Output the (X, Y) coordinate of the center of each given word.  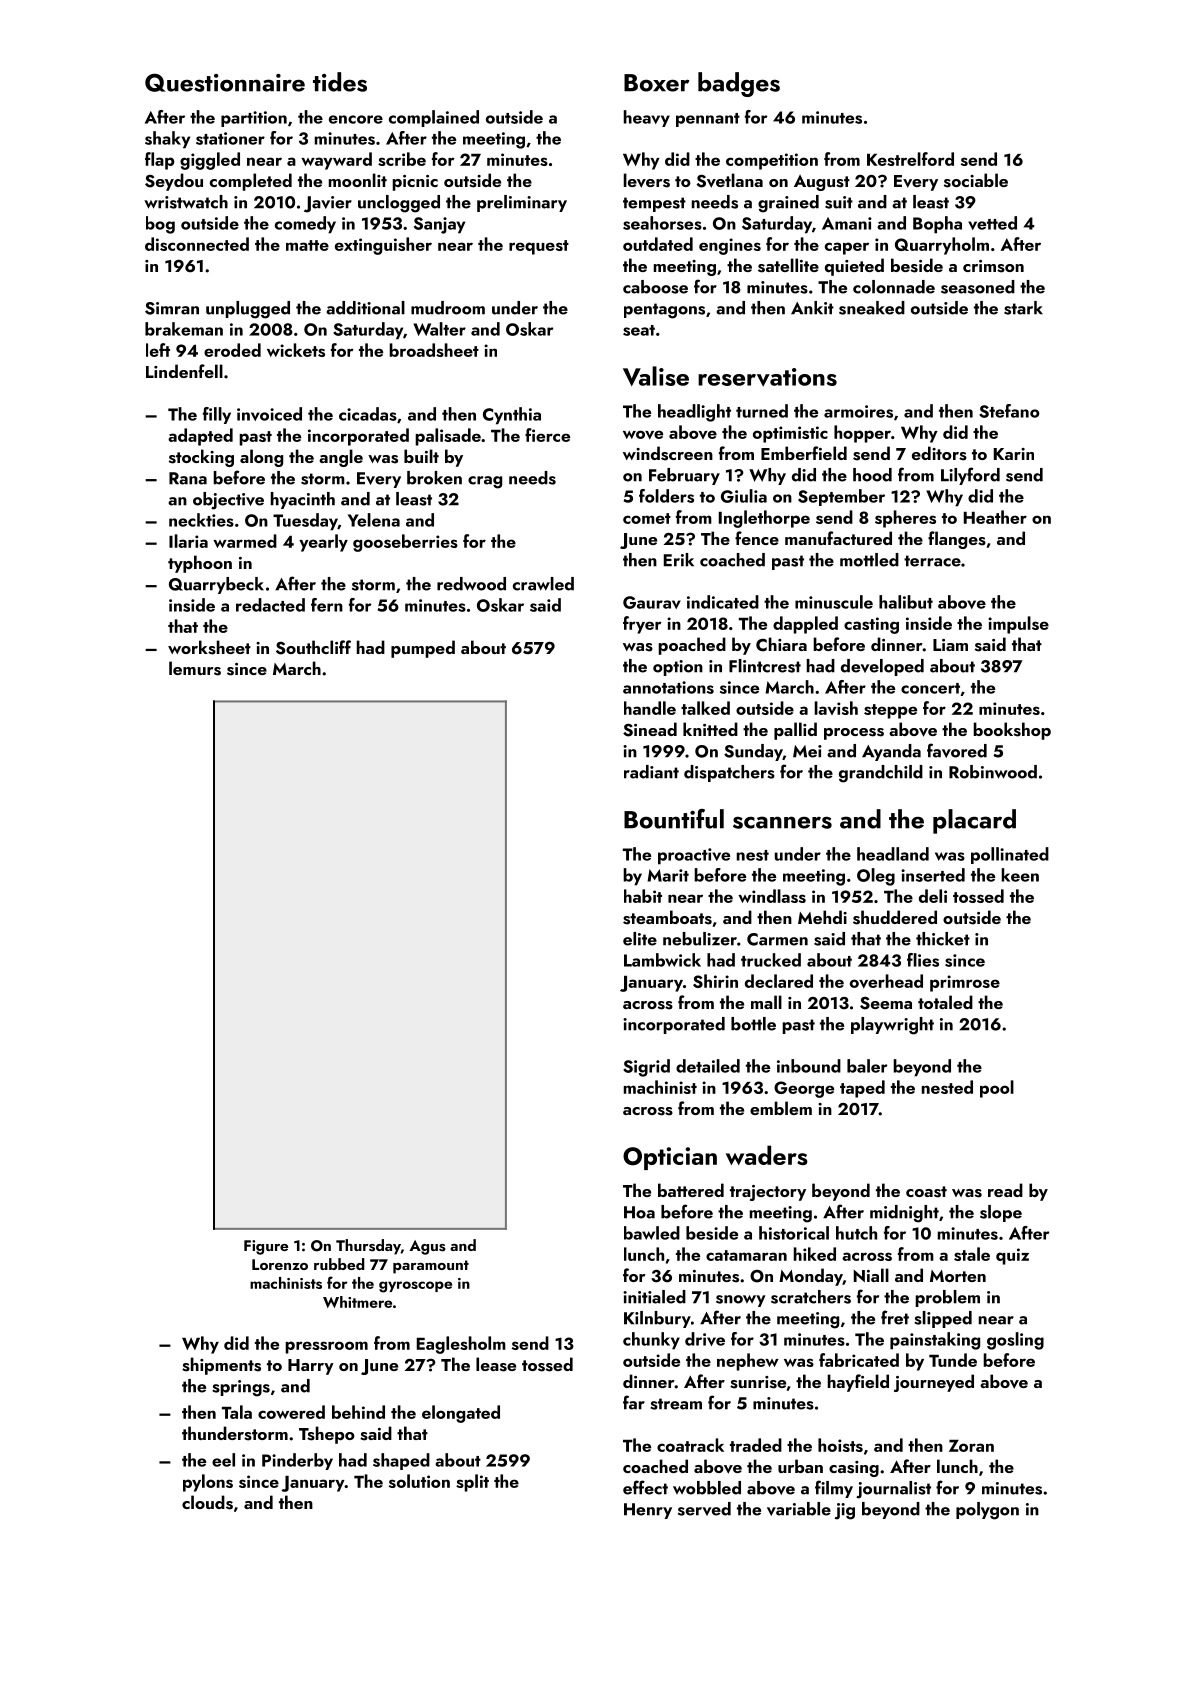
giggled (210, 161)
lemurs (195, 668)
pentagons (664, 311)
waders (767, 1155)
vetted (992, 223)
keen (1020, 875)
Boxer (656, 83)
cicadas (368, 414)
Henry (648, 1511)
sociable (976, 180)
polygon (987, 1511)
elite (640, 939)
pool (997, 1089)
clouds (207, 1502)
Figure (266, 1247)
